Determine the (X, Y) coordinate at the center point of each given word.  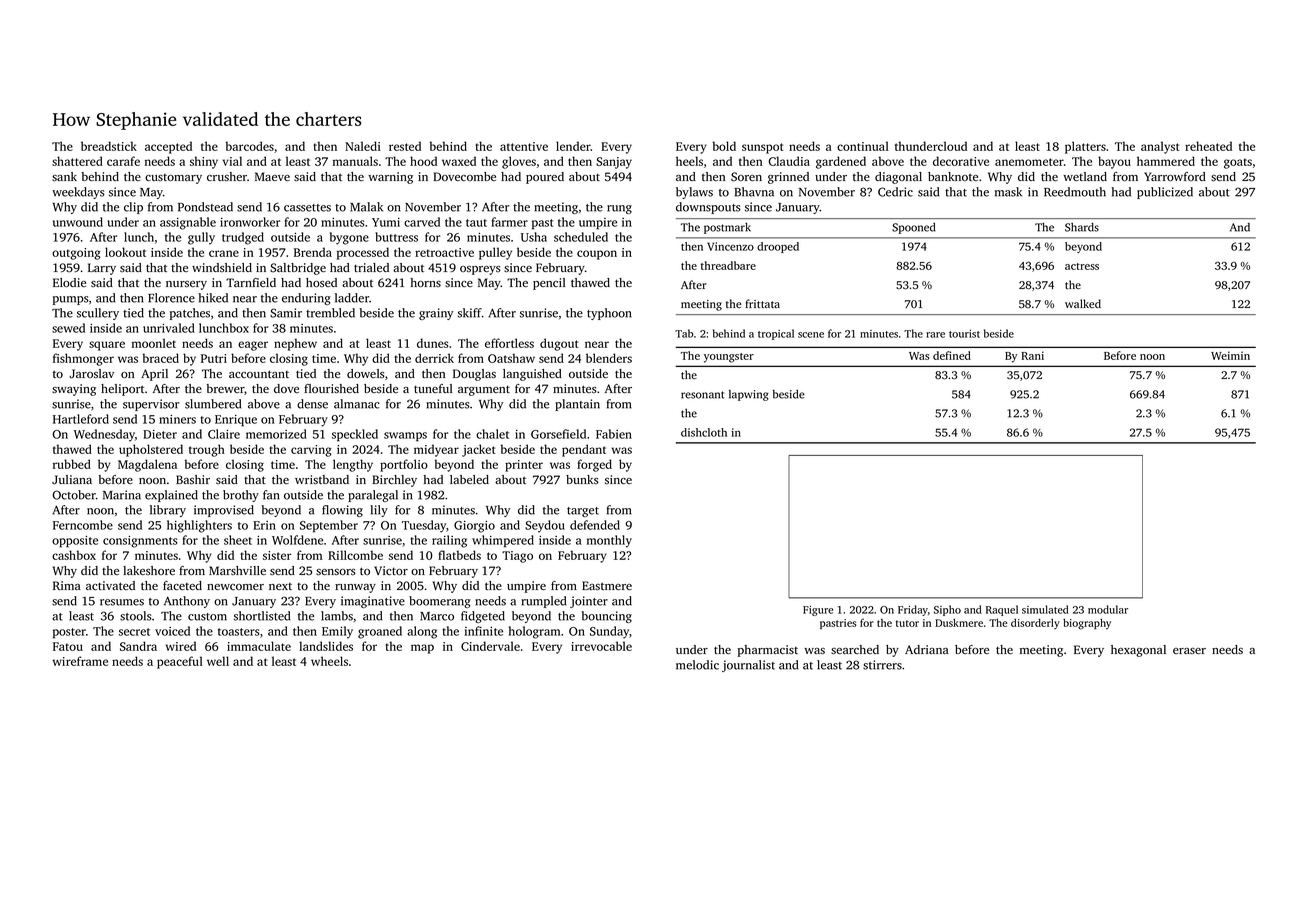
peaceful (180, 662)
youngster (729, 358)
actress (1082, 266)
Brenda (313, 252)
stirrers (882, 665)
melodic (697, 665)
